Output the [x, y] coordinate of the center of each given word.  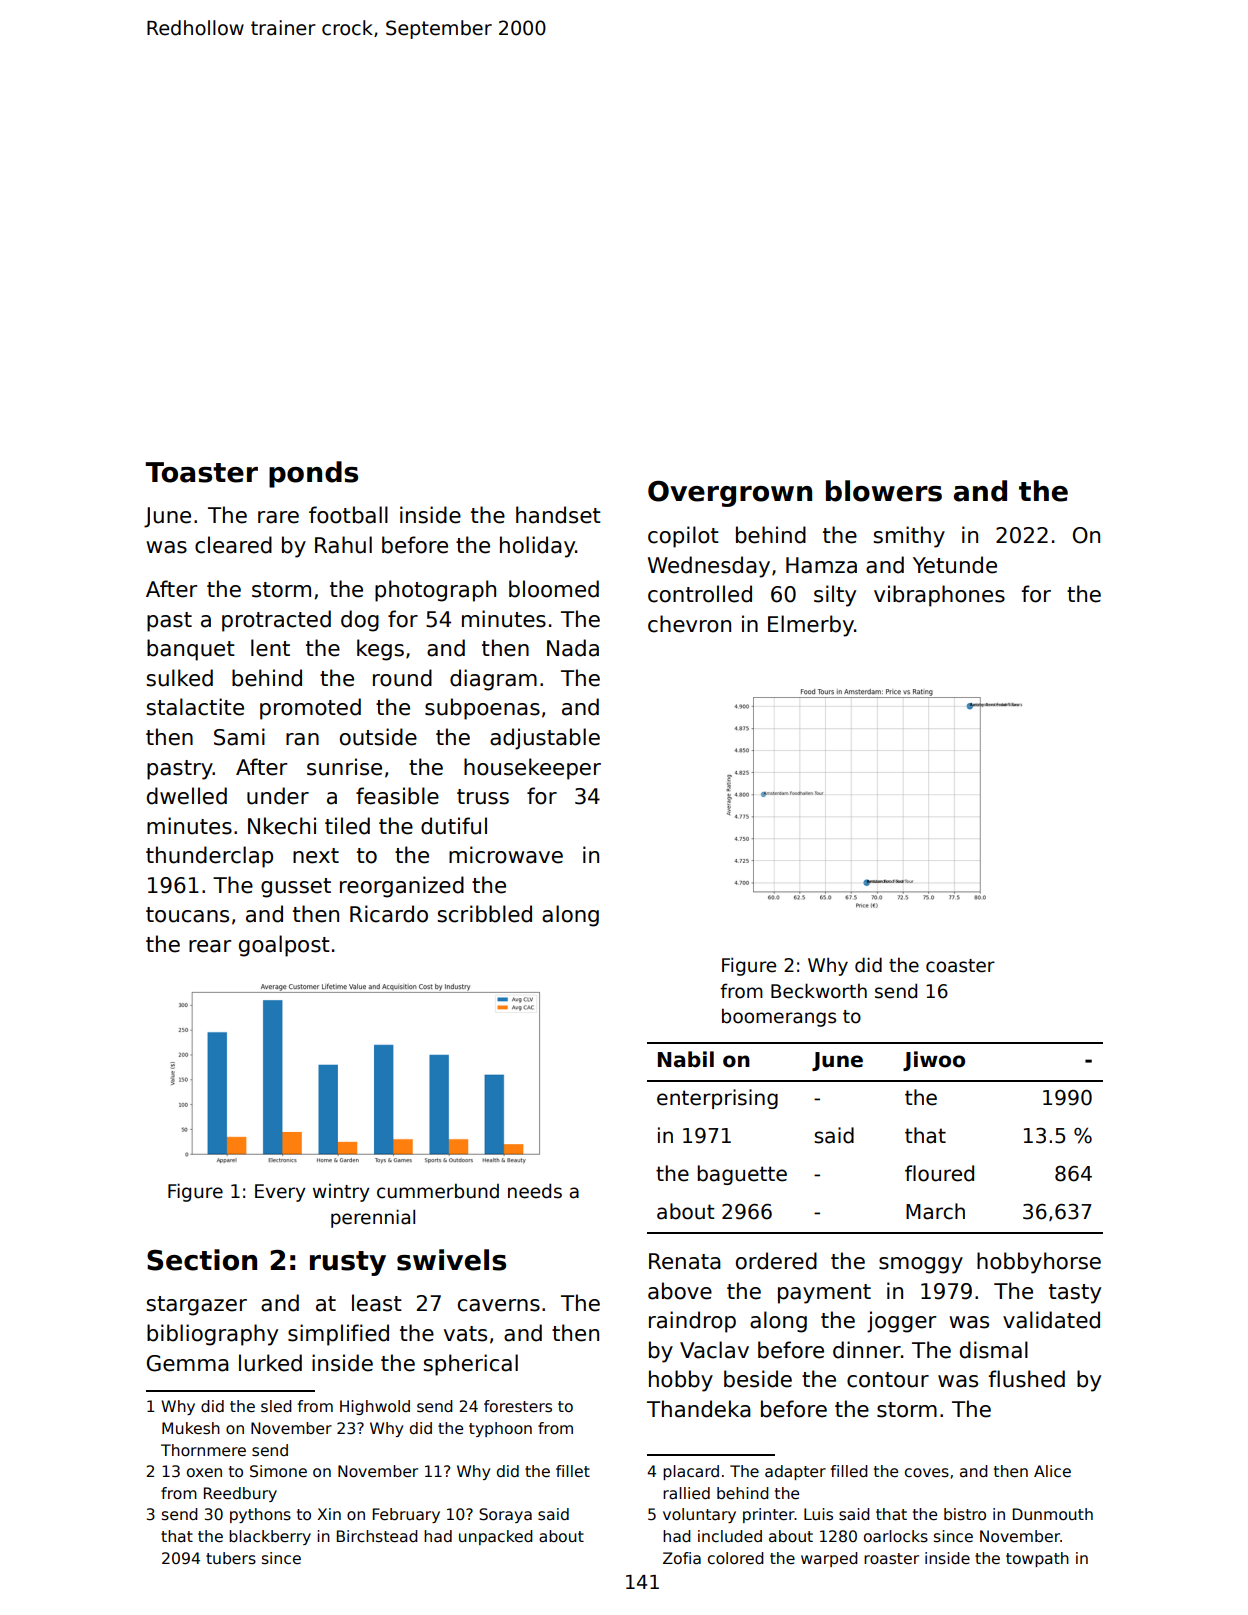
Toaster [201, 472]
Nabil [686, 1059]
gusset [296, 888]
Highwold [375, 1407]
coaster [960, 966]
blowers [884, 491]
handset [558, 515]
